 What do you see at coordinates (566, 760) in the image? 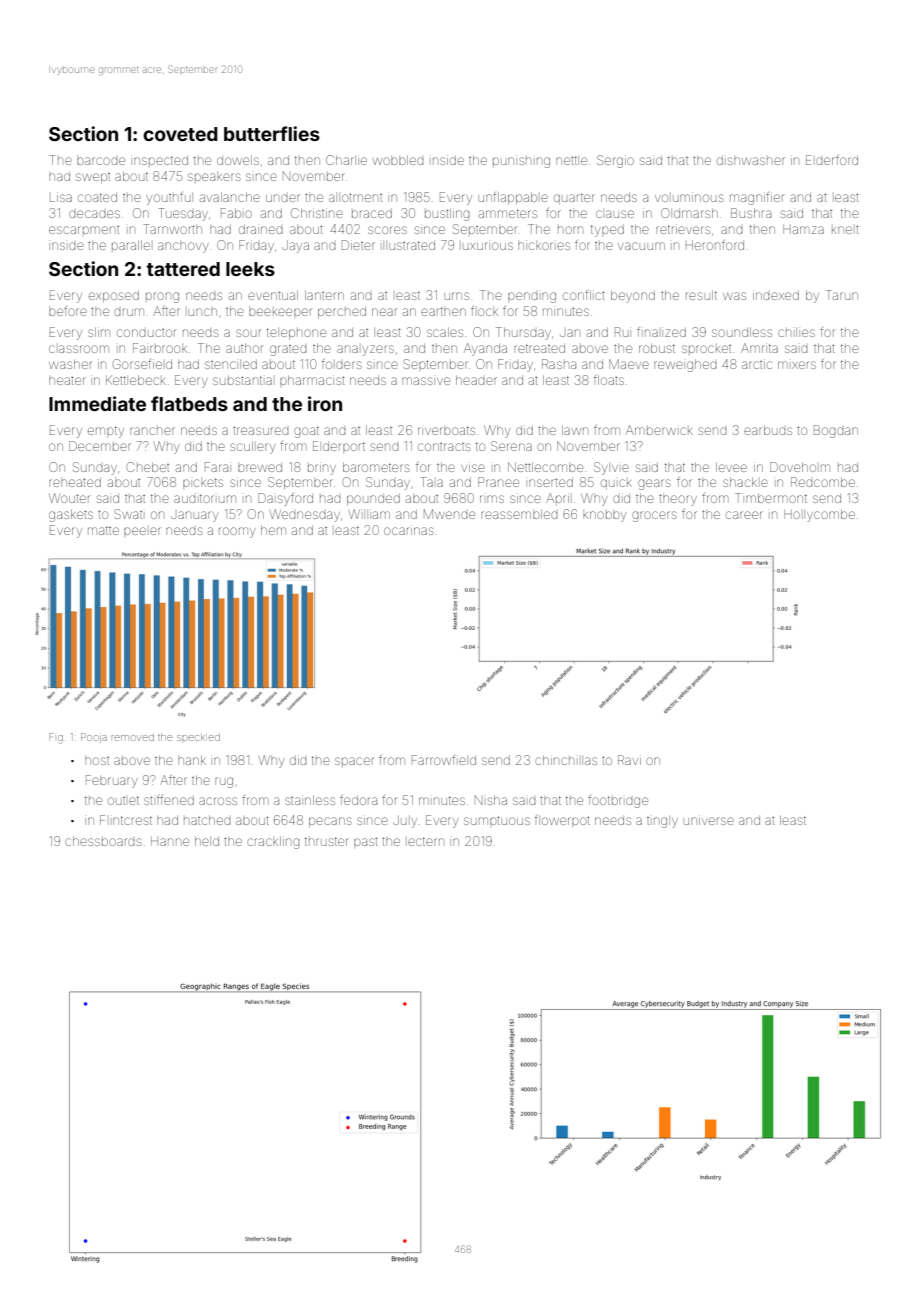
I see `chinchillas` at bounding box center [566, 760].
